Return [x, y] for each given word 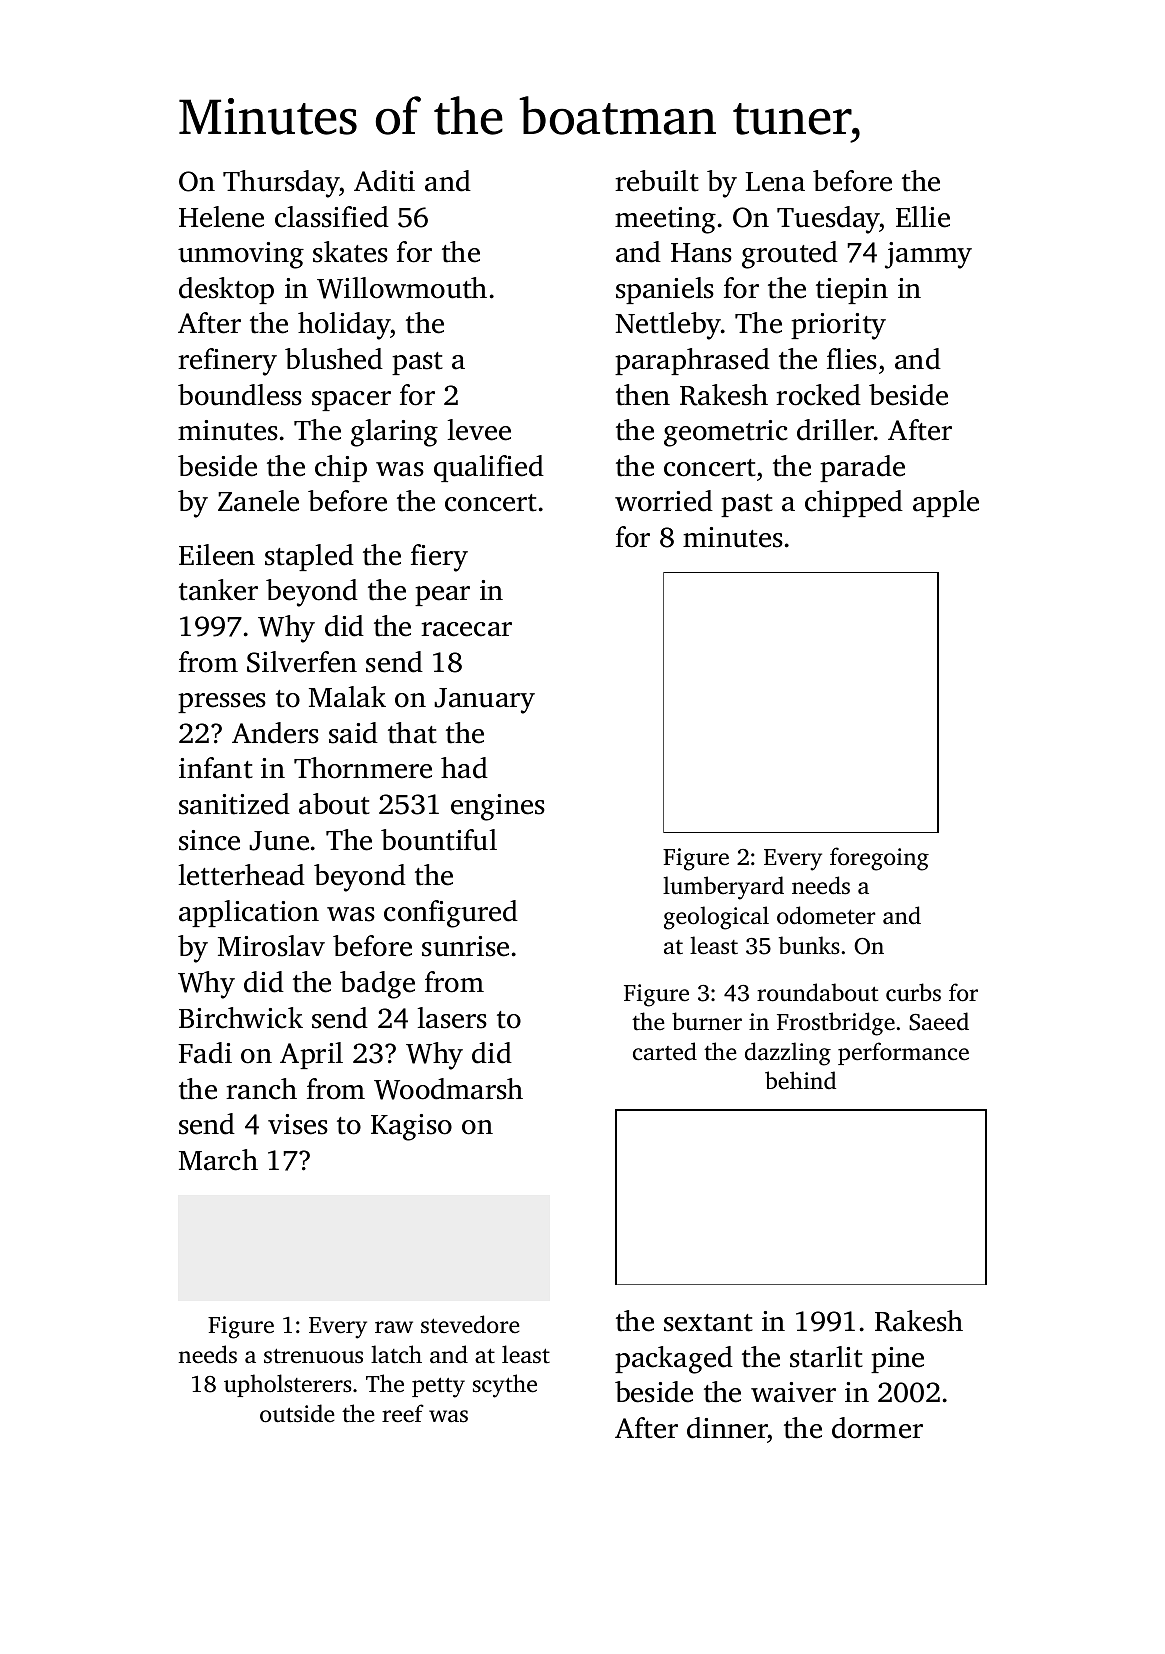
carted [665, 1051]
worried [664, 501]
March [218, 1160]
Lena [775, 182]
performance [903, 1053]
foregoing [879, 859]
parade [862, 468]
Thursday [281, 184]
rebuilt [657, 181]
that [412, 733]
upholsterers [288, 1385]
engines [498, 807]
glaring [394, 433]
